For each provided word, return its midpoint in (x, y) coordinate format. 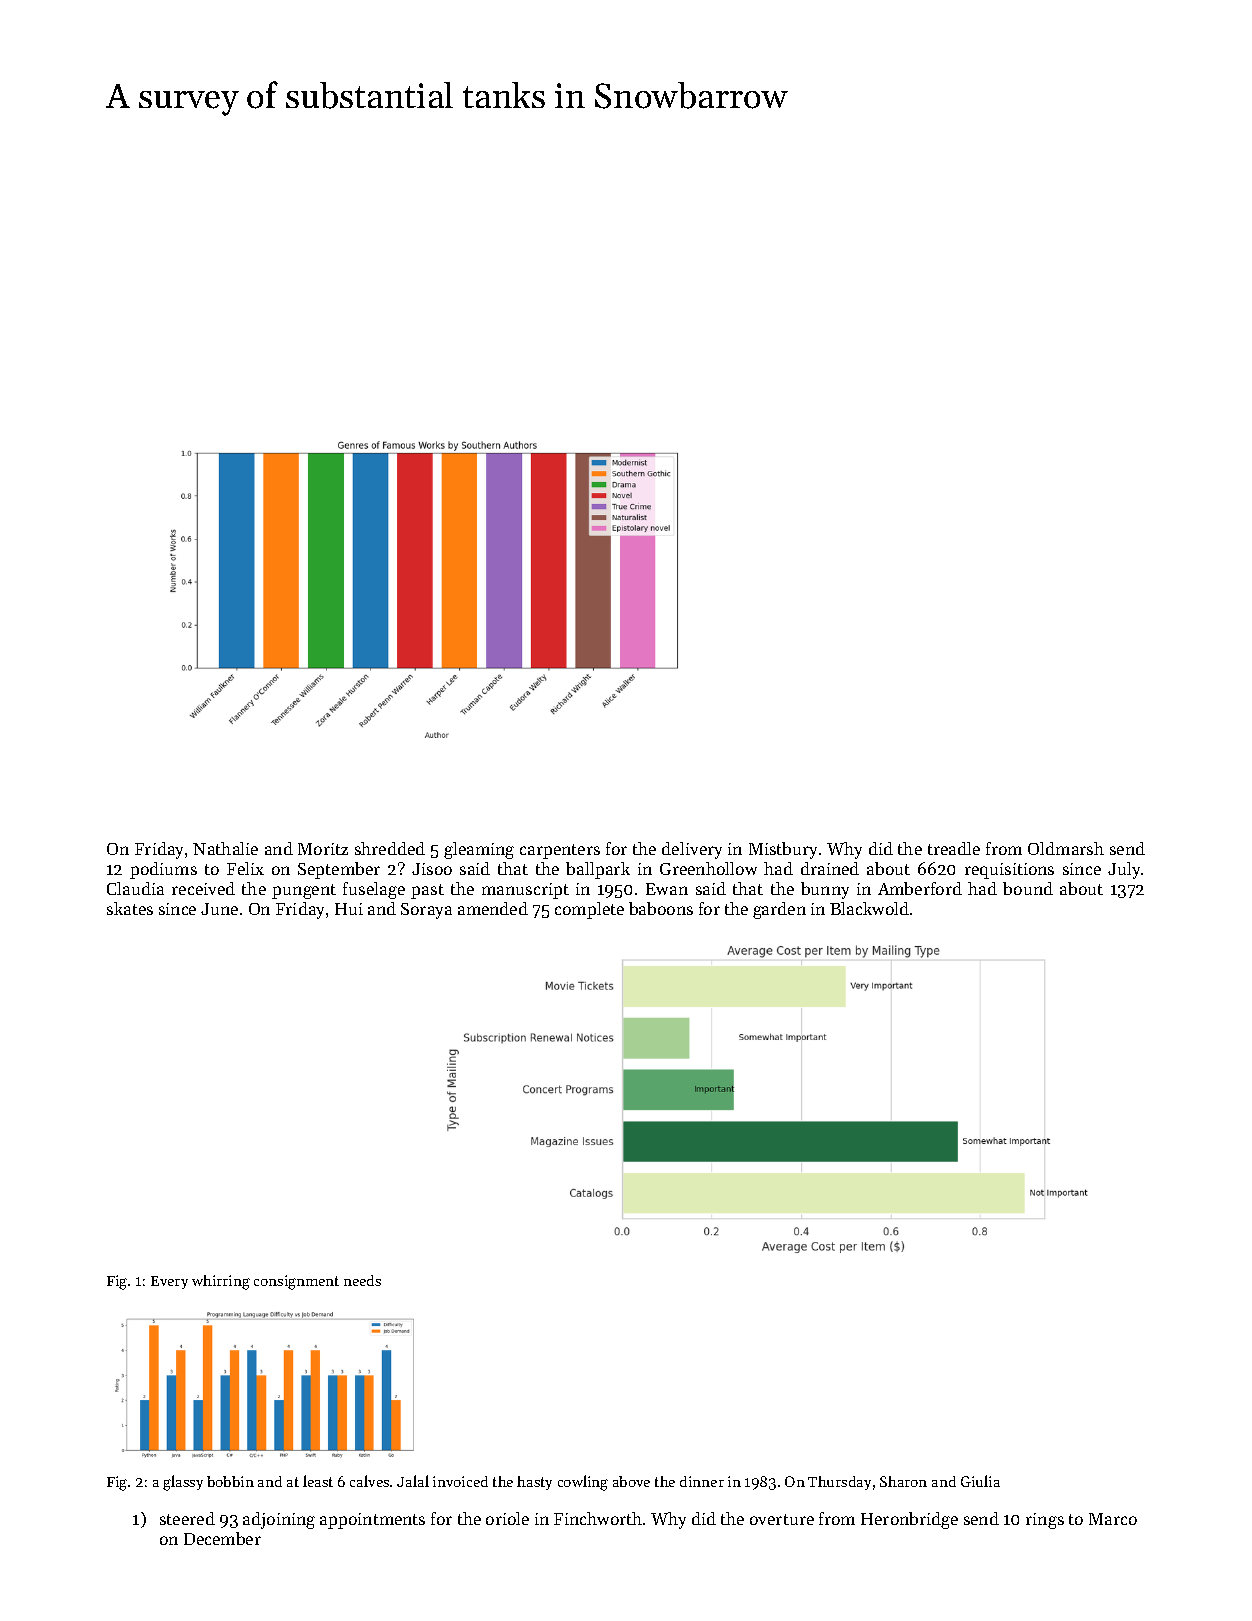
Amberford (920, 888)
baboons (661, 908)
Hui (349, 909)
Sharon (903, 1481)
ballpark (598, 870)
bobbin (230, 1481)
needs (362, 1280)
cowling (583, 1483)
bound (1028, 888)
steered (187, 1518)
